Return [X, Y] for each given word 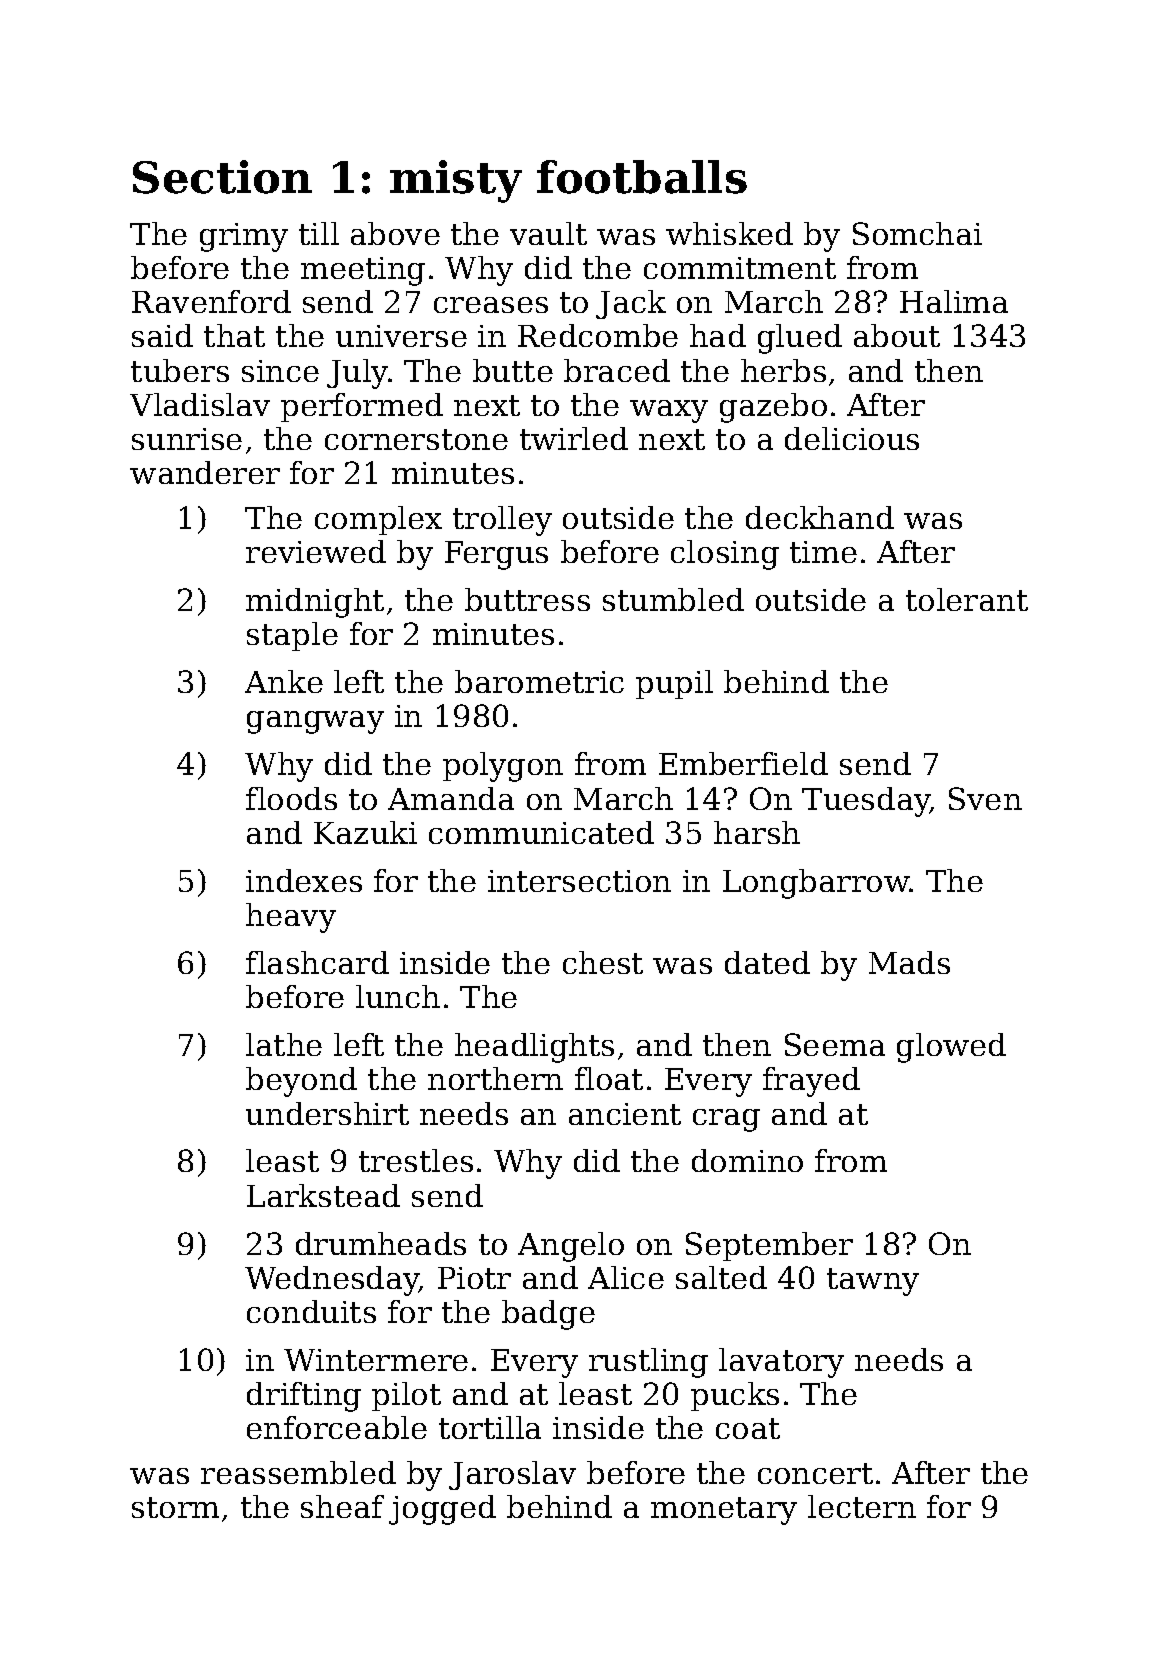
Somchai [917, 233]
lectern [862, 1506]
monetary [724, 1511]
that [234, 335]
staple [292, 636]
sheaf [342, 1506]
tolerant [967, 599]
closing [725, 555]
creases [491, 305]
